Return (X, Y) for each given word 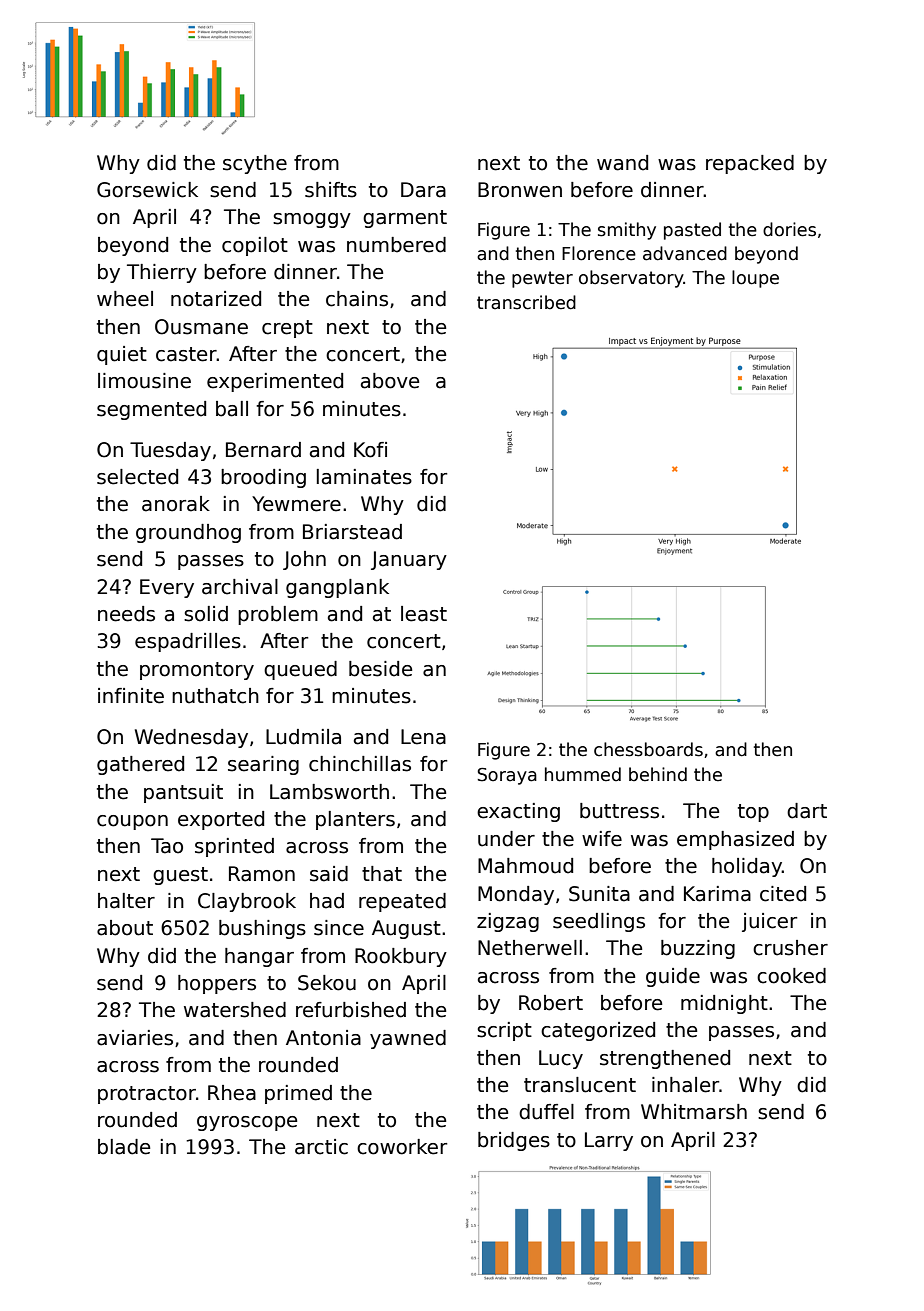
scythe (255, 164)
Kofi (370, 450)
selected (137, 477)
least (424, 614)
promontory (197, 671)
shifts (331, 190)
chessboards (648, 749)
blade (124, 1147)
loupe (755, 279)
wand (622, 163)
